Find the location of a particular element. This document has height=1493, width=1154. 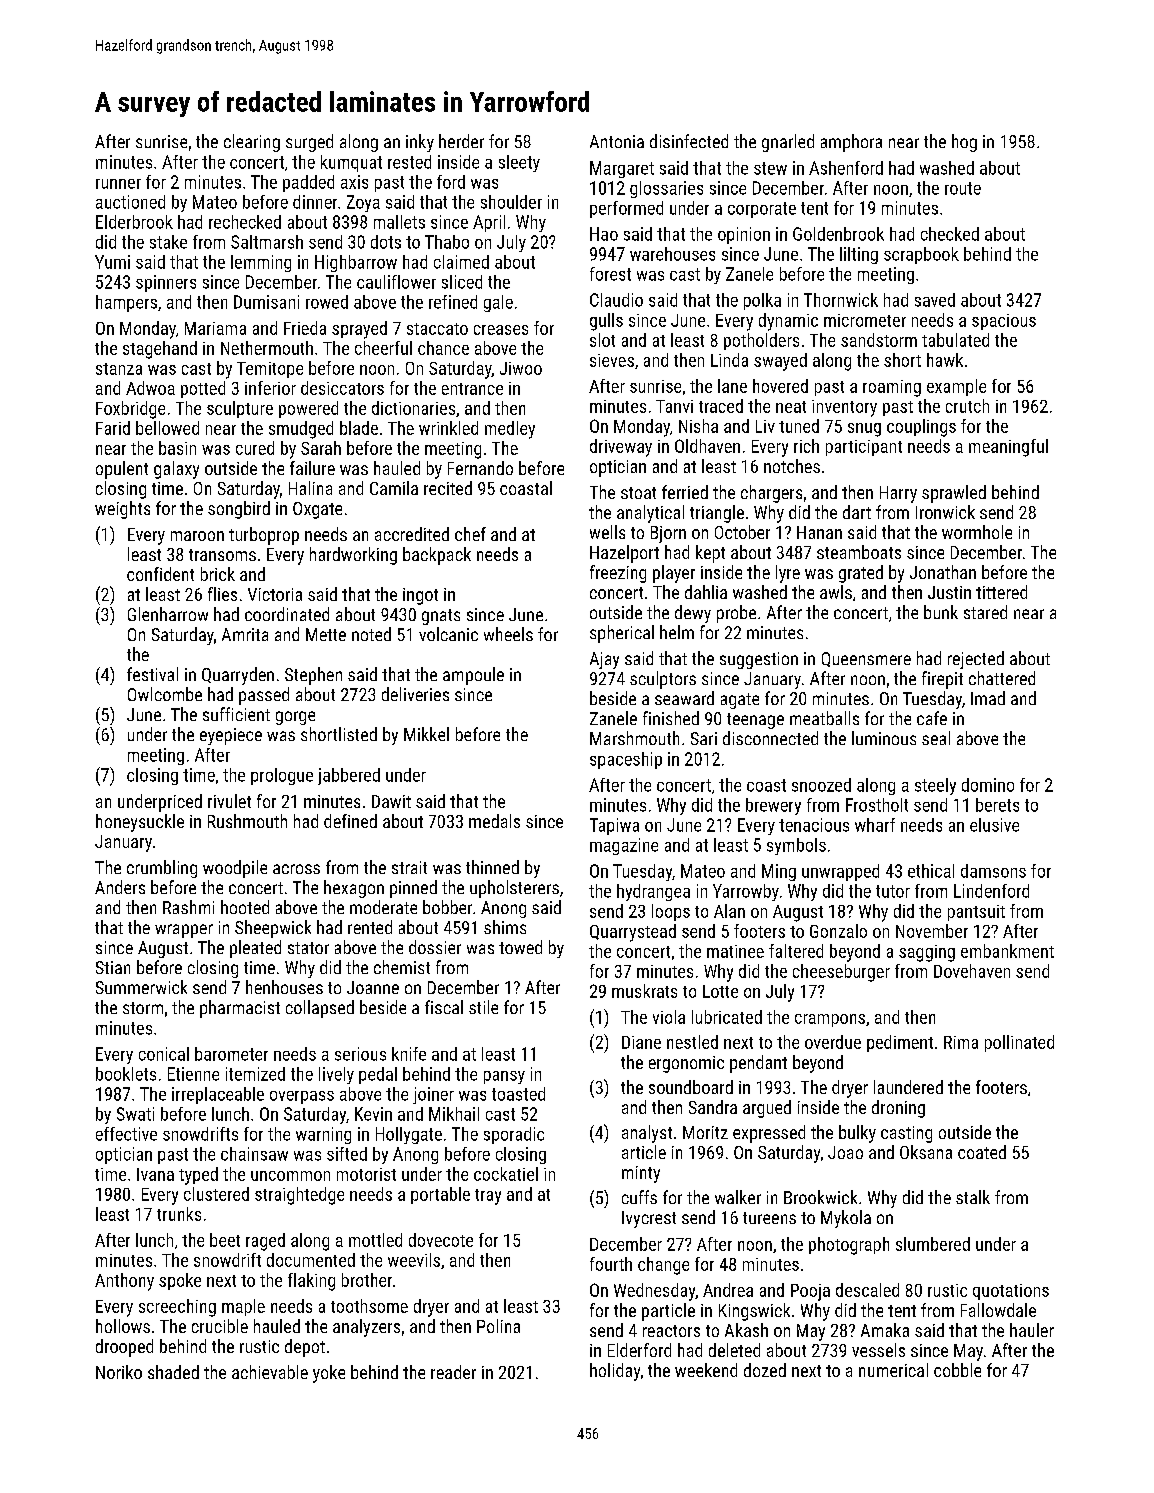

clearing is located at coordinates (252, 143).
